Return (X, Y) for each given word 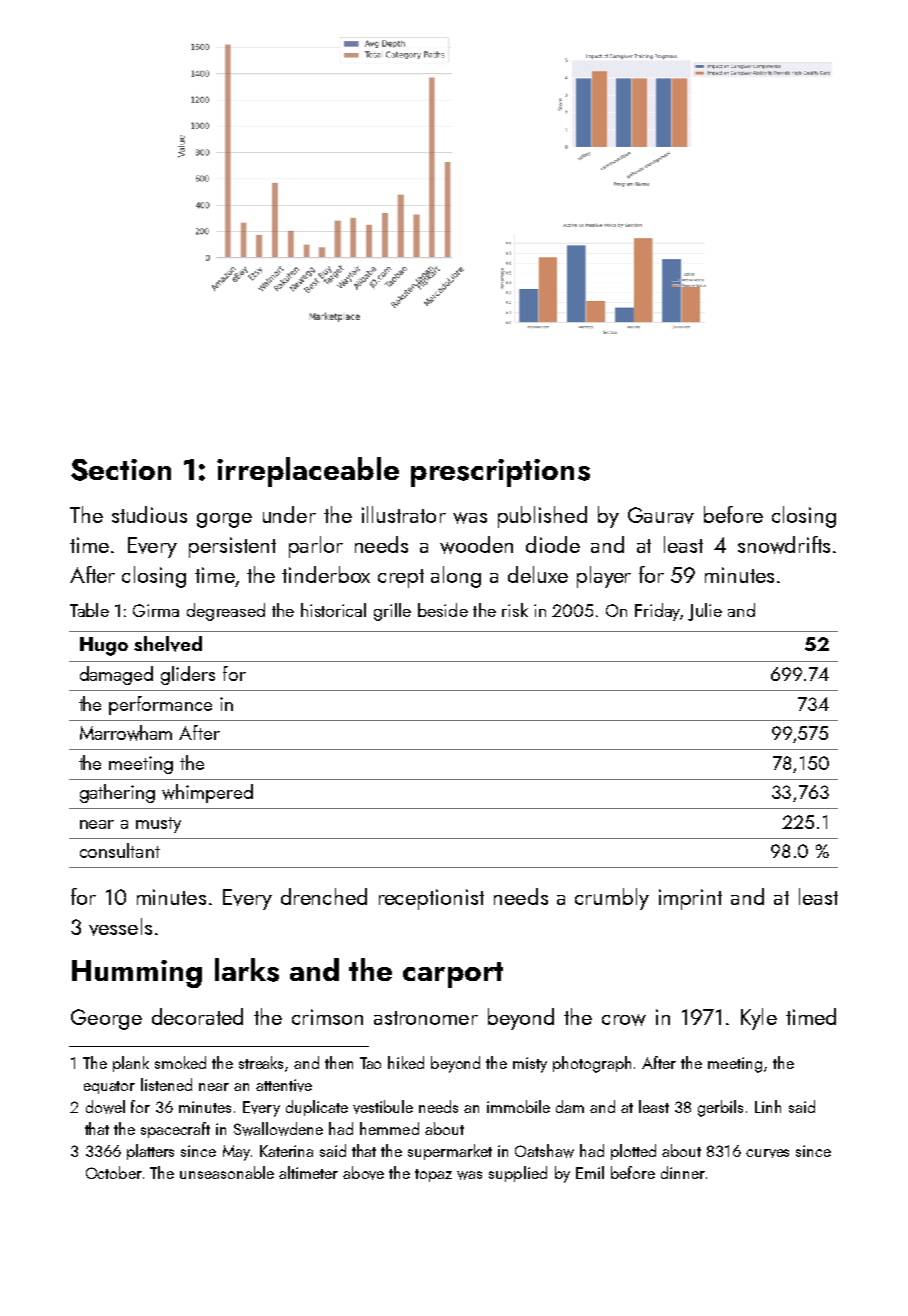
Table (89, 610)
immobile (518, 1106)
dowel (105, 1107)
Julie (705, 612)
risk (515, 610)
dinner (683, 1172)
